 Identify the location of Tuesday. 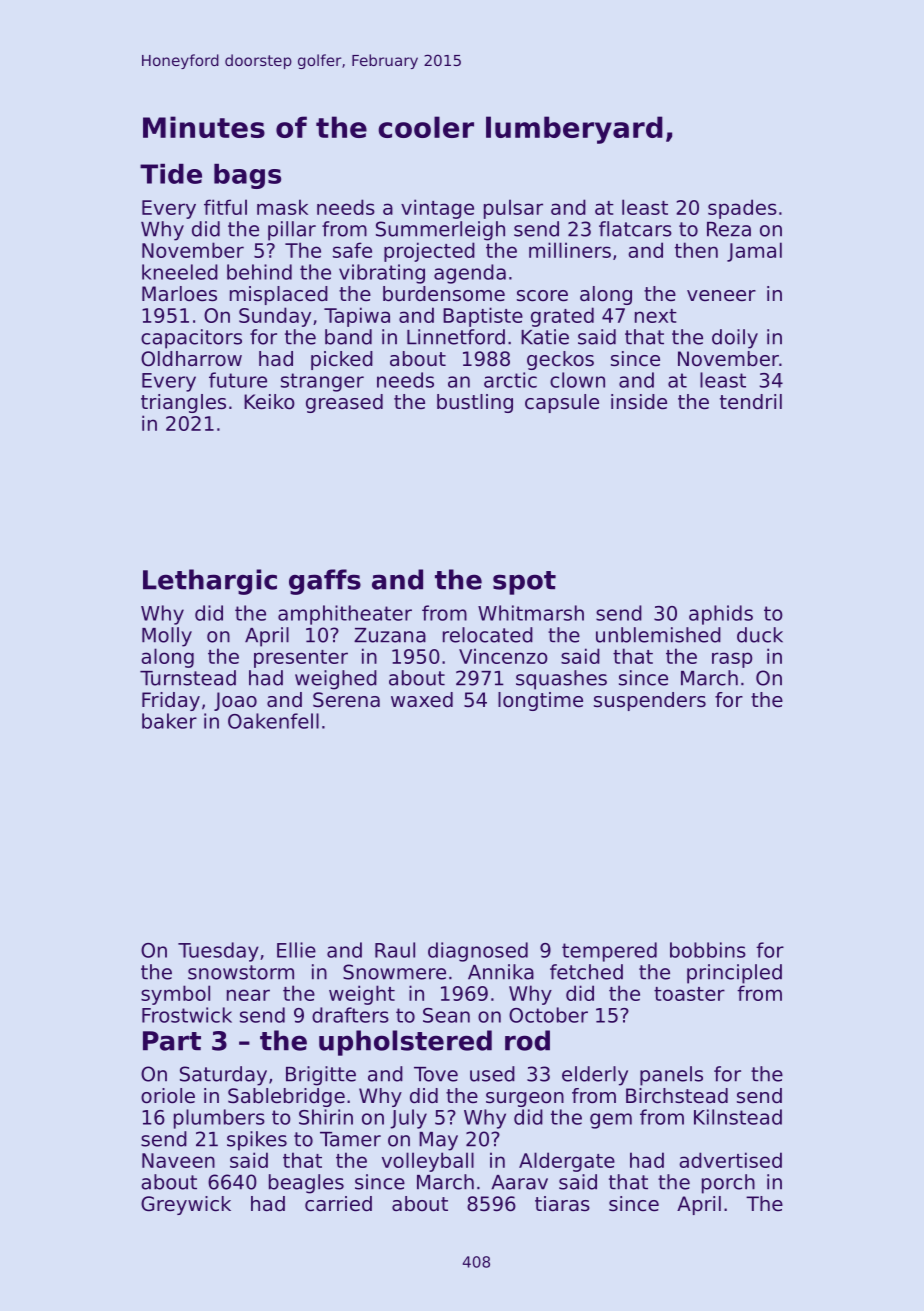
(218, 952).
